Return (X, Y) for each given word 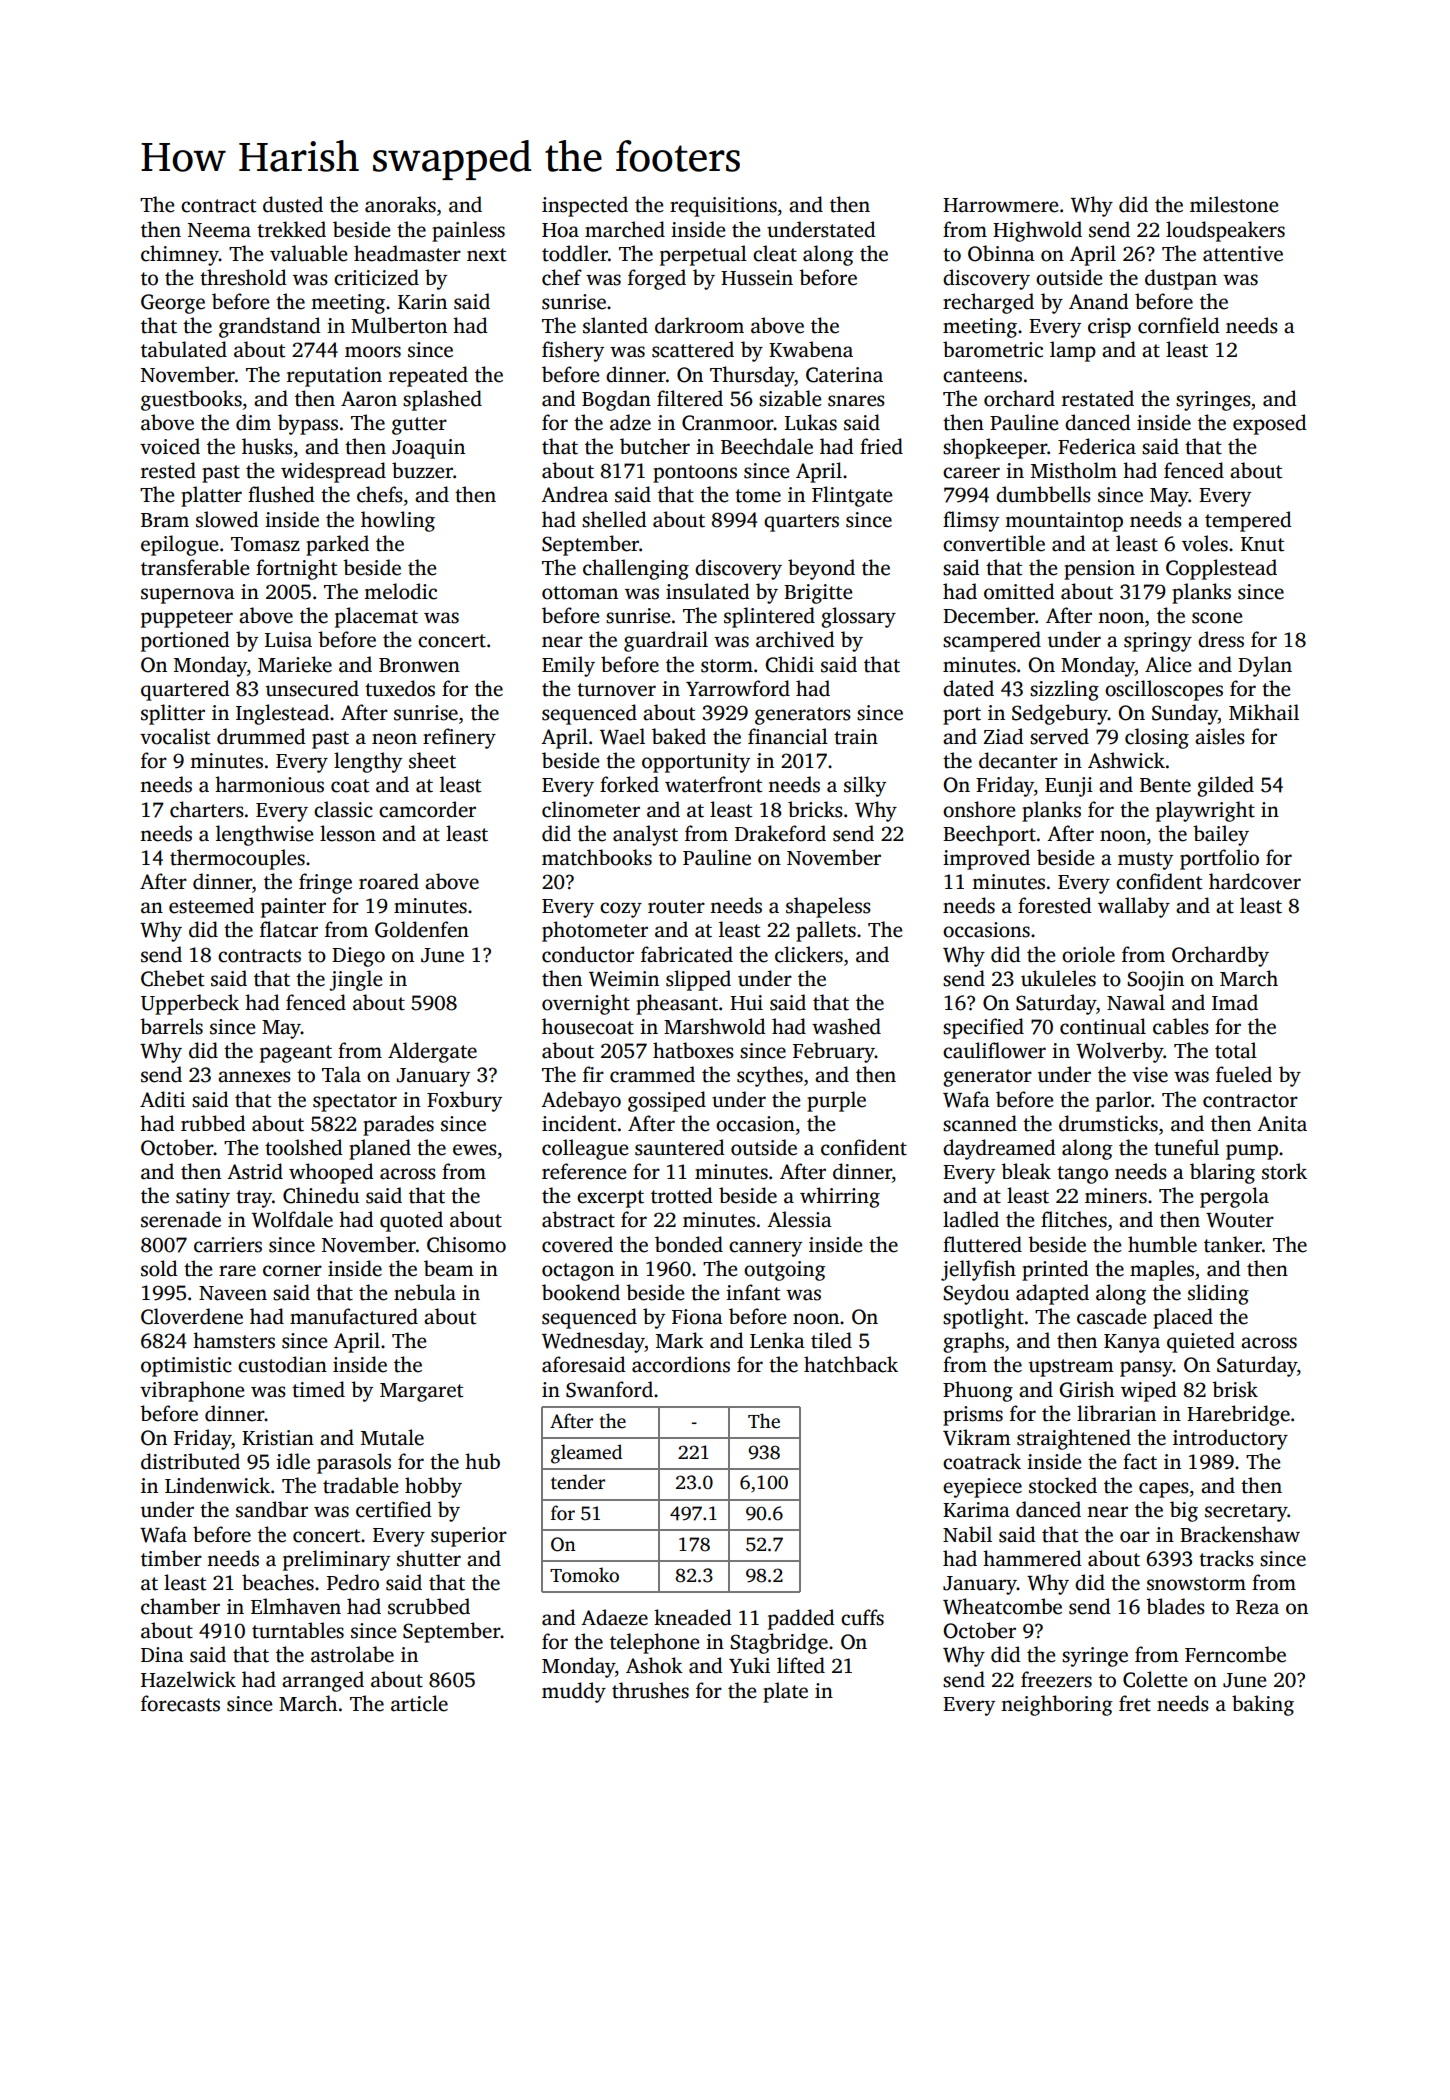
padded (801, 1619)
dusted (293, 204)
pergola (1234, 1197)
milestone (1234, 204)
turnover (616, 690)
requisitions (723, 207)
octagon (578, 1272)
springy (1158, 642)
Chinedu (321, 1195)
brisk (1235, 1389)
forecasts (180, 1703)
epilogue (180, 545)
